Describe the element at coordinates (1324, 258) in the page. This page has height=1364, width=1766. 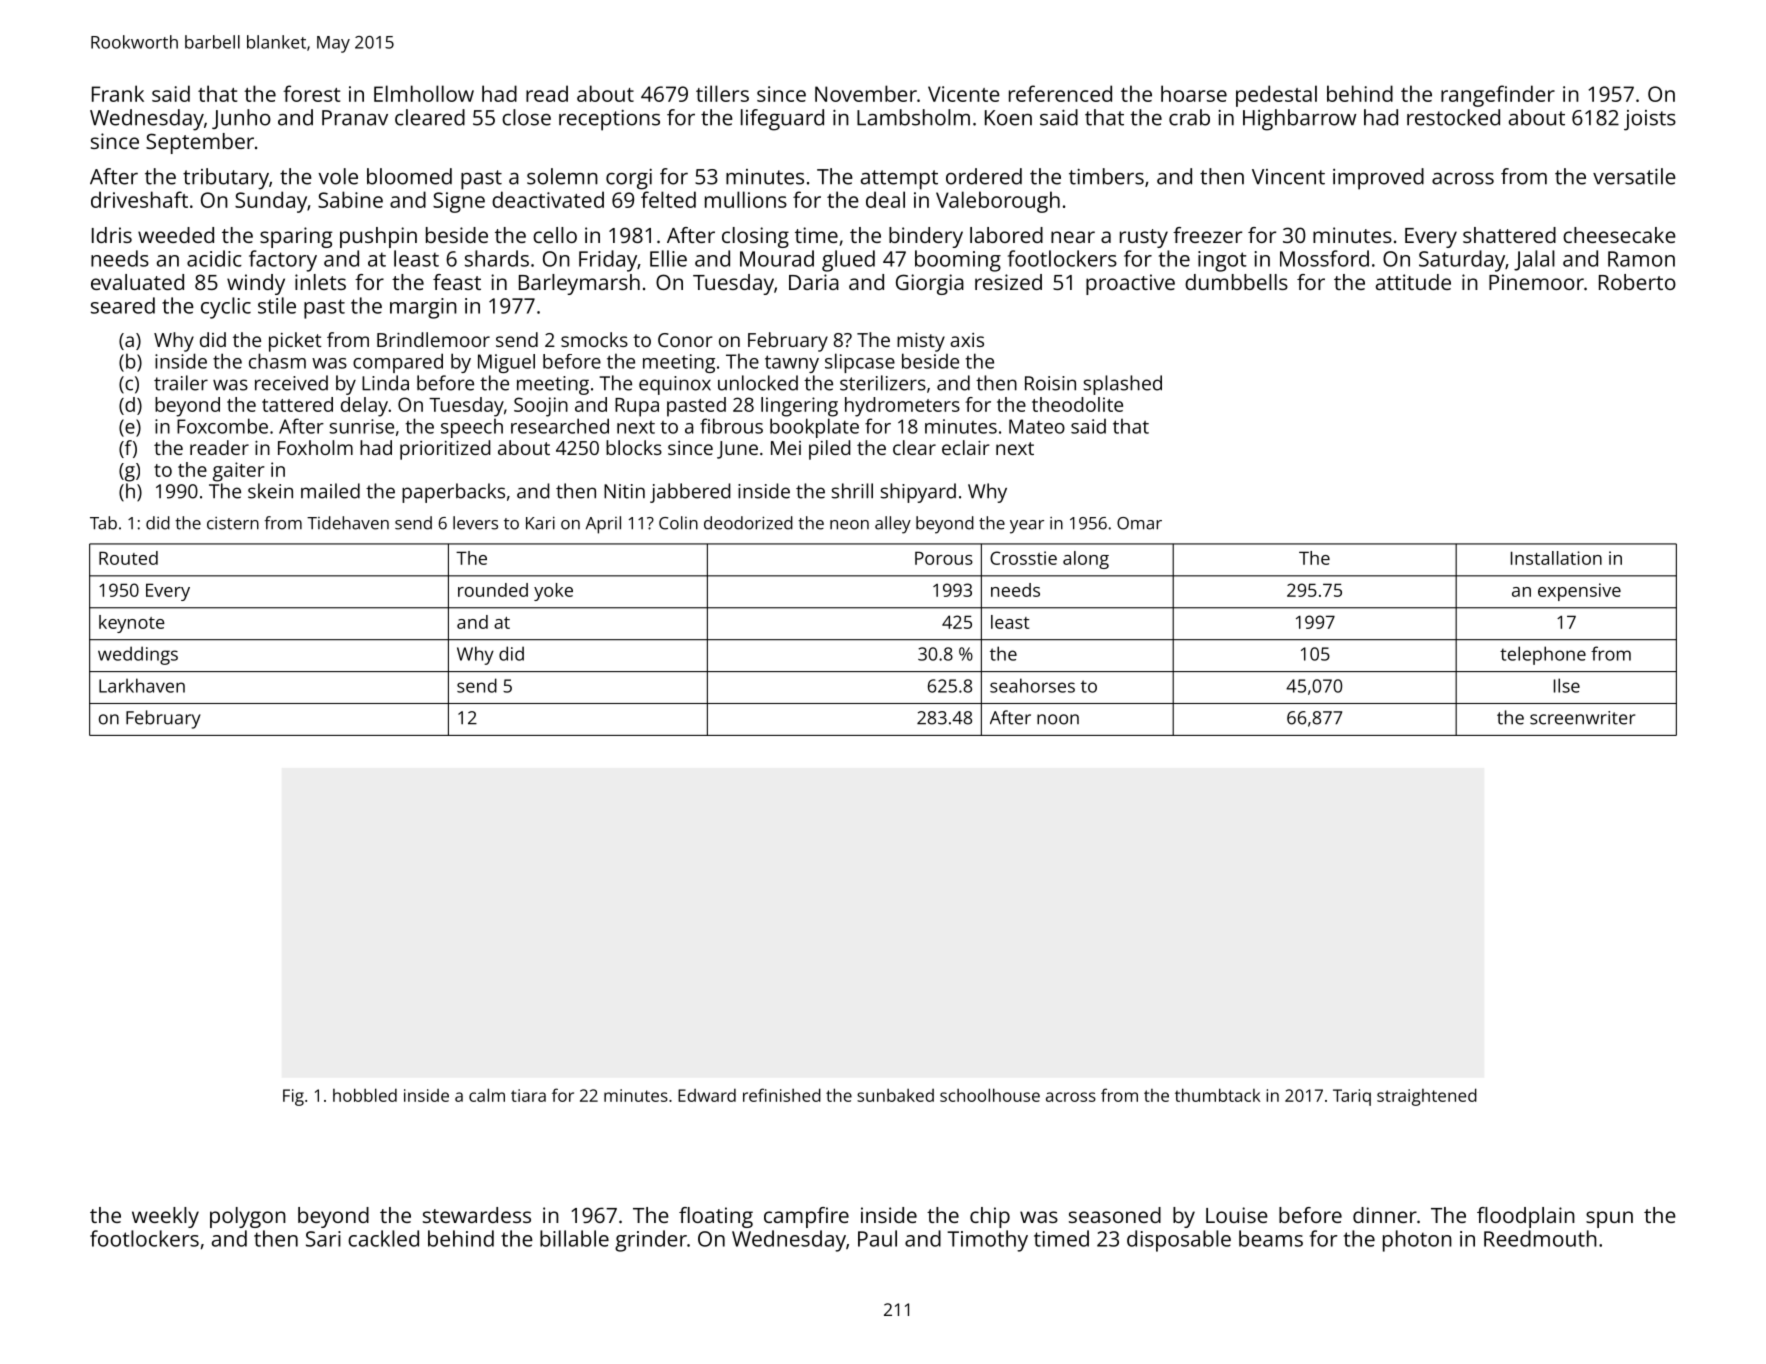
I see `Mossford` at that location.
